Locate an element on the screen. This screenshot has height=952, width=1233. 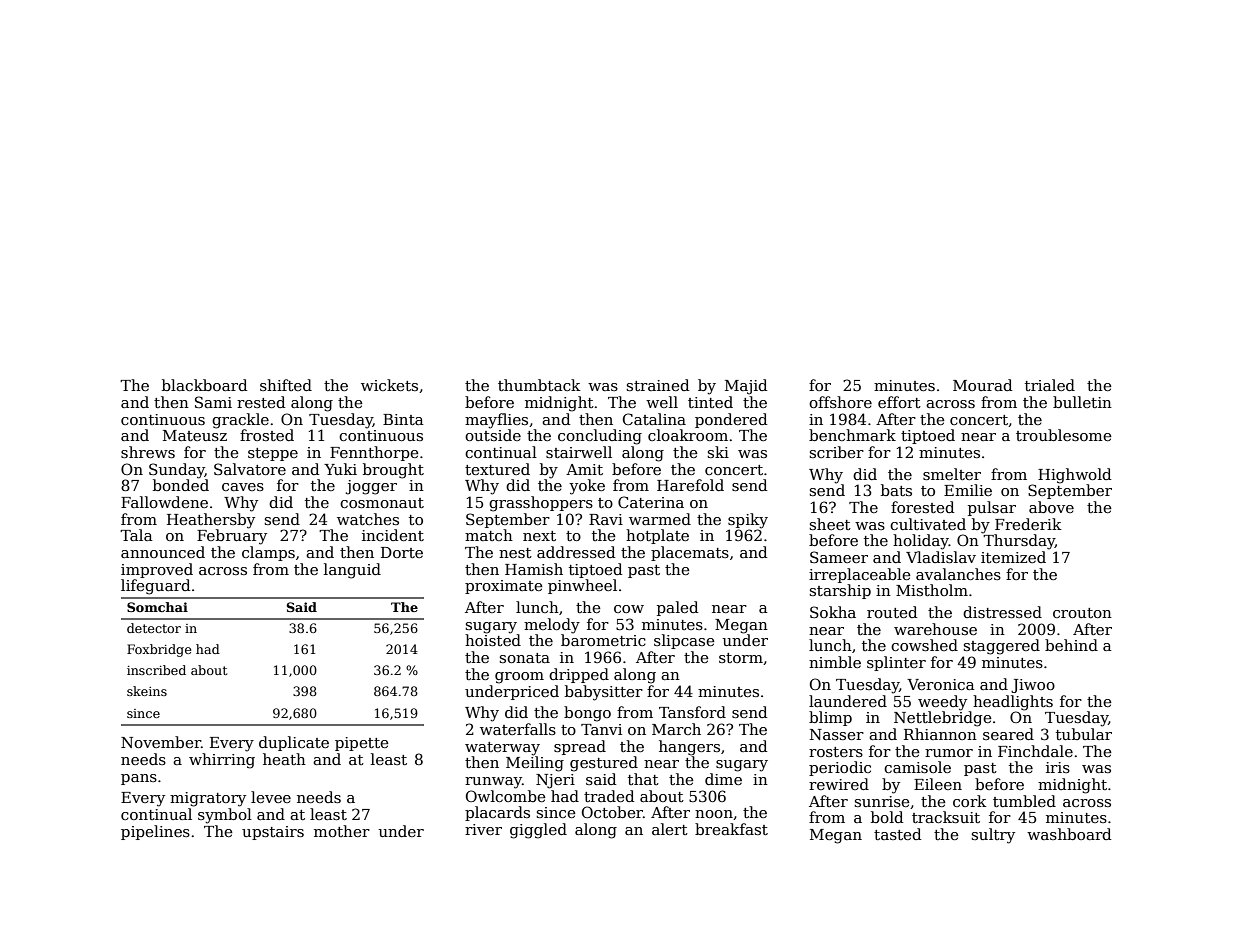
trialed is located at coordinates (1050, 385).
